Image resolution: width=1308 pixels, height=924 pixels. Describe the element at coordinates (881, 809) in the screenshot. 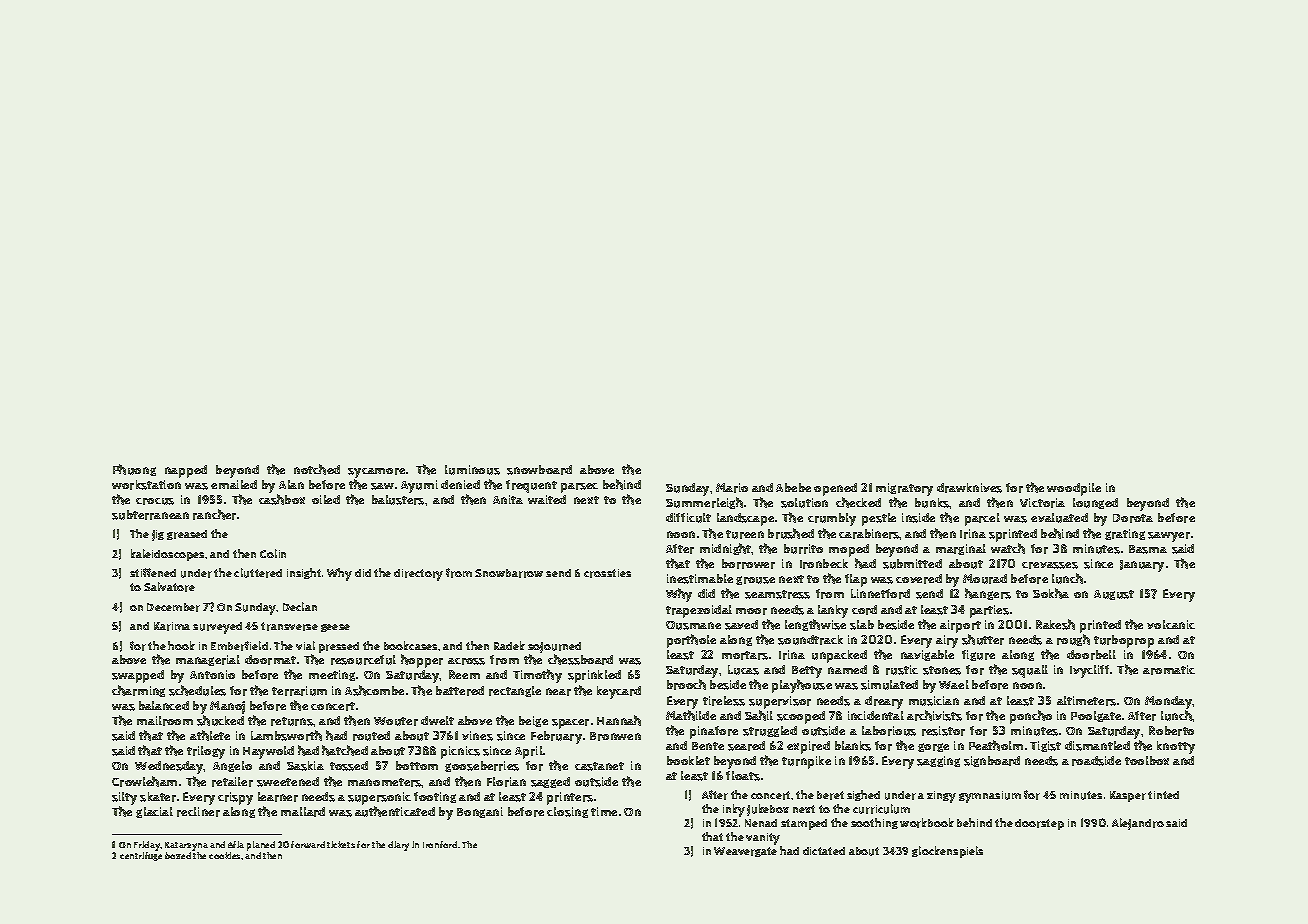

I see `curriculum` at that location.
